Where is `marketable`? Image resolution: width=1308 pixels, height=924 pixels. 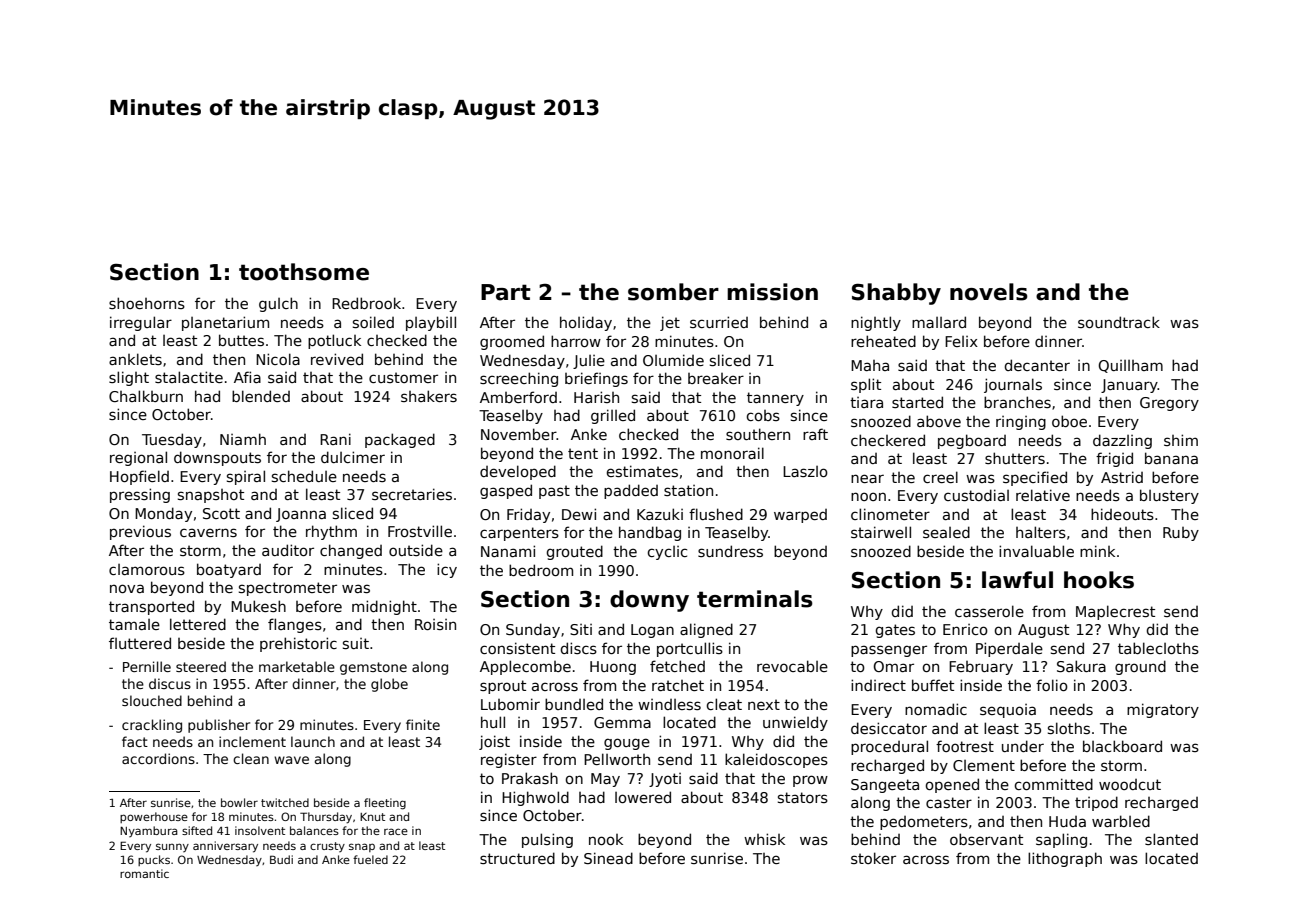 marketable is located at coordinates (297, 666).
